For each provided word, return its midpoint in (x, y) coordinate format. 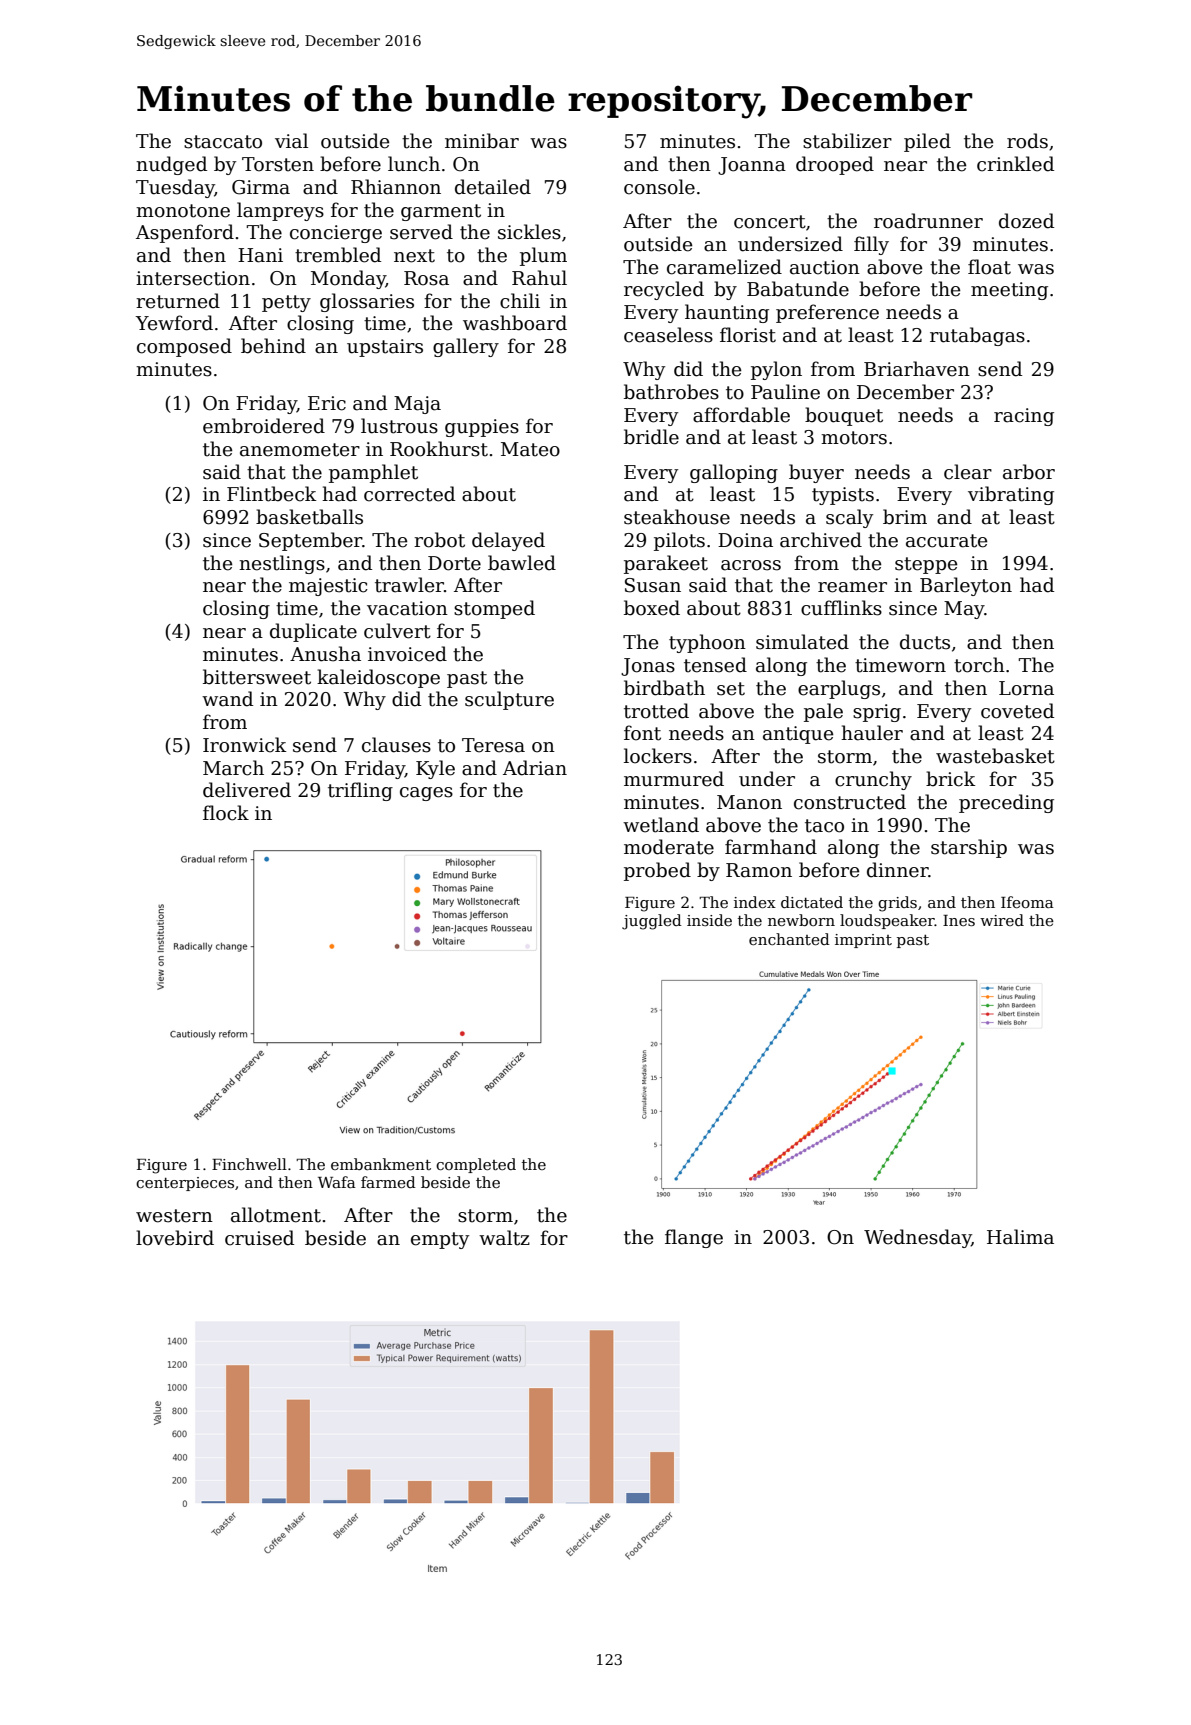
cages (426, 794)
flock (226, 813)
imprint (863, 941)
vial (291, 141)
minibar (482, 141)
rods (1027, 141)
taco (824, 826)
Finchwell (249, 1164)
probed (657, 871)
